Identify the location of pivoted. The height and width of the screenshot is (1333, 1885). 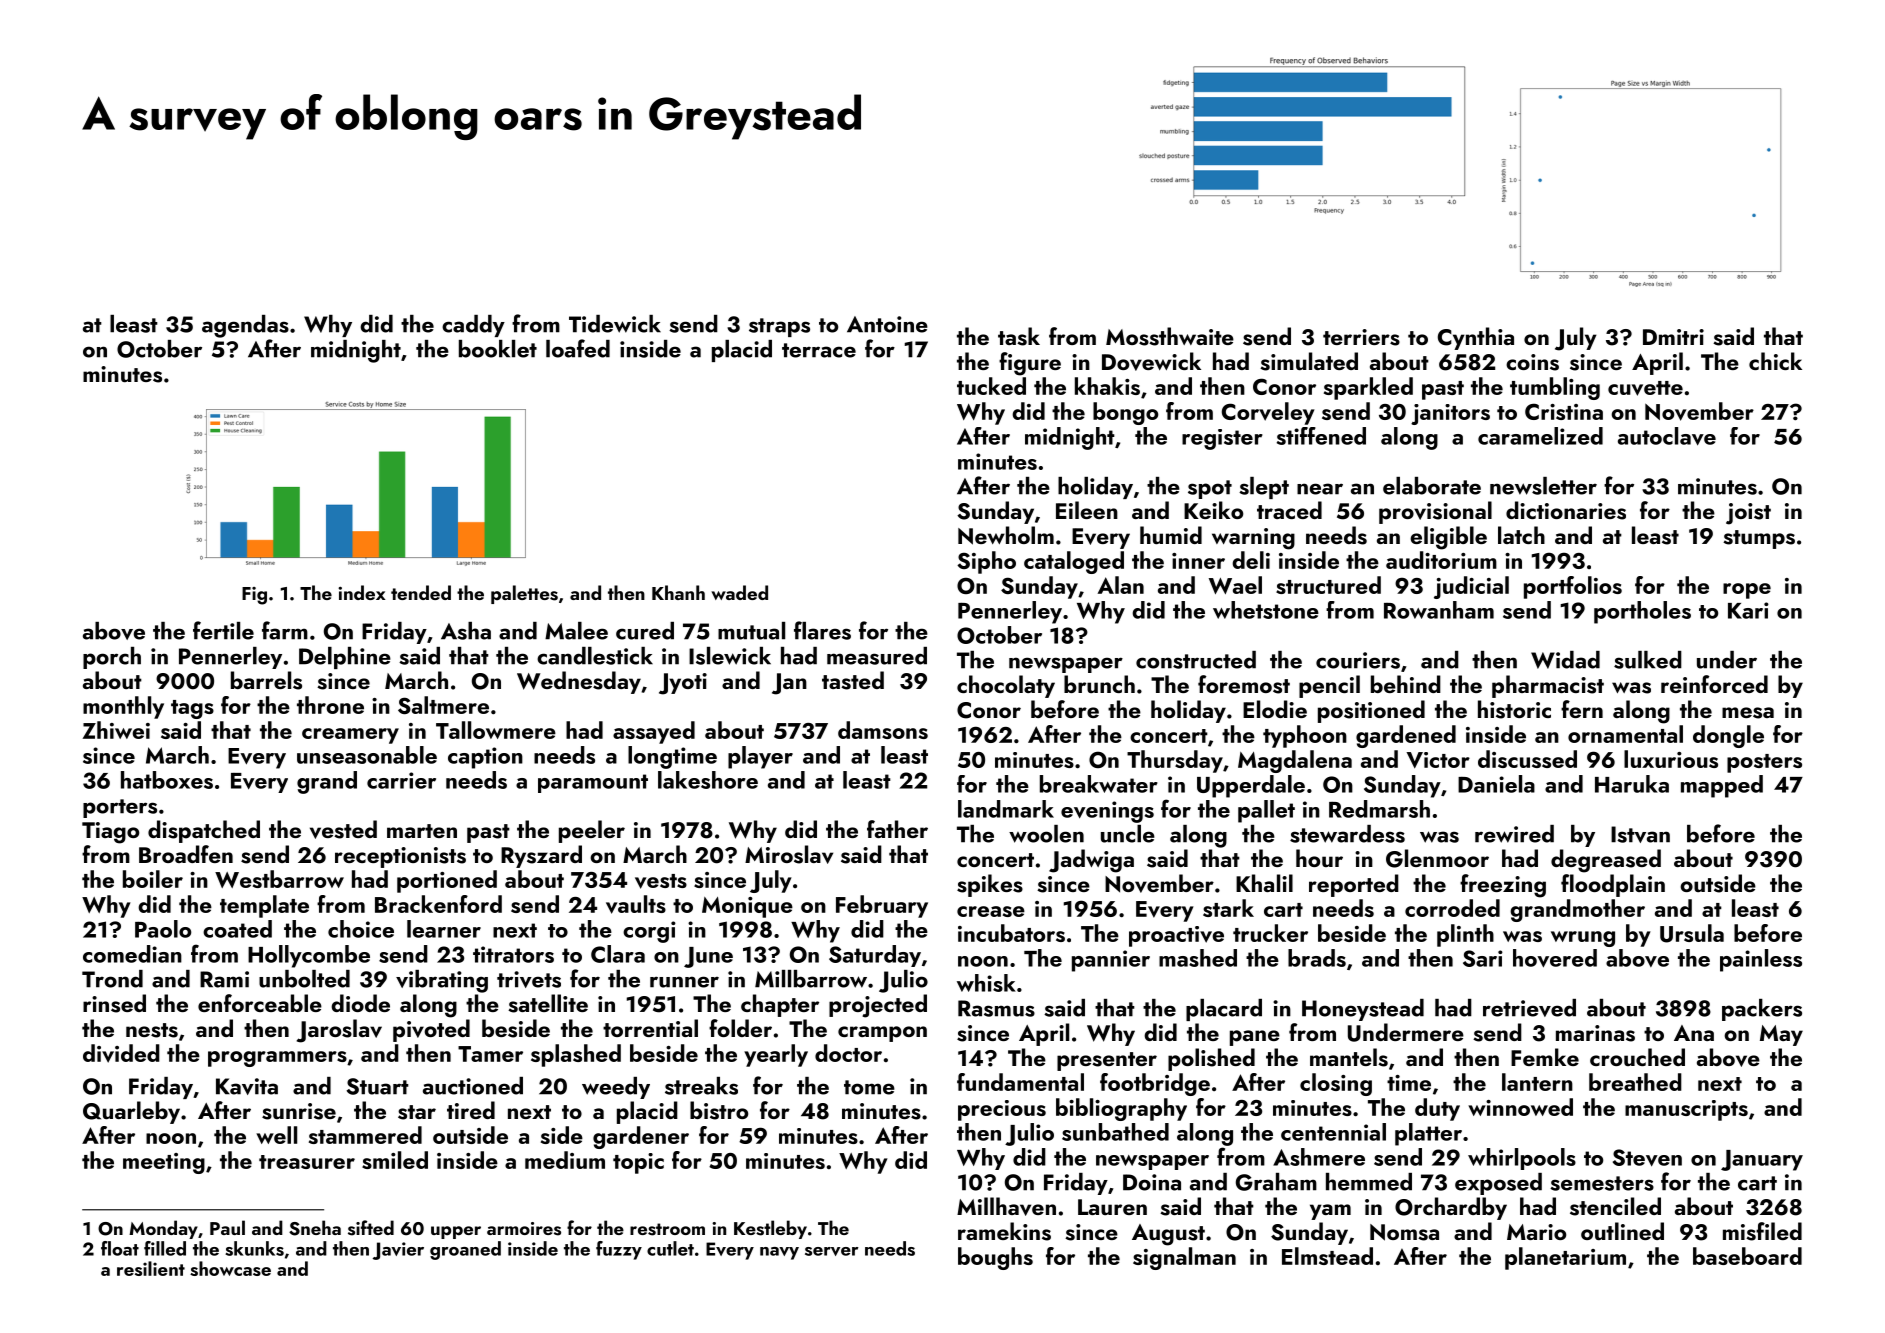
(431, 1030).
